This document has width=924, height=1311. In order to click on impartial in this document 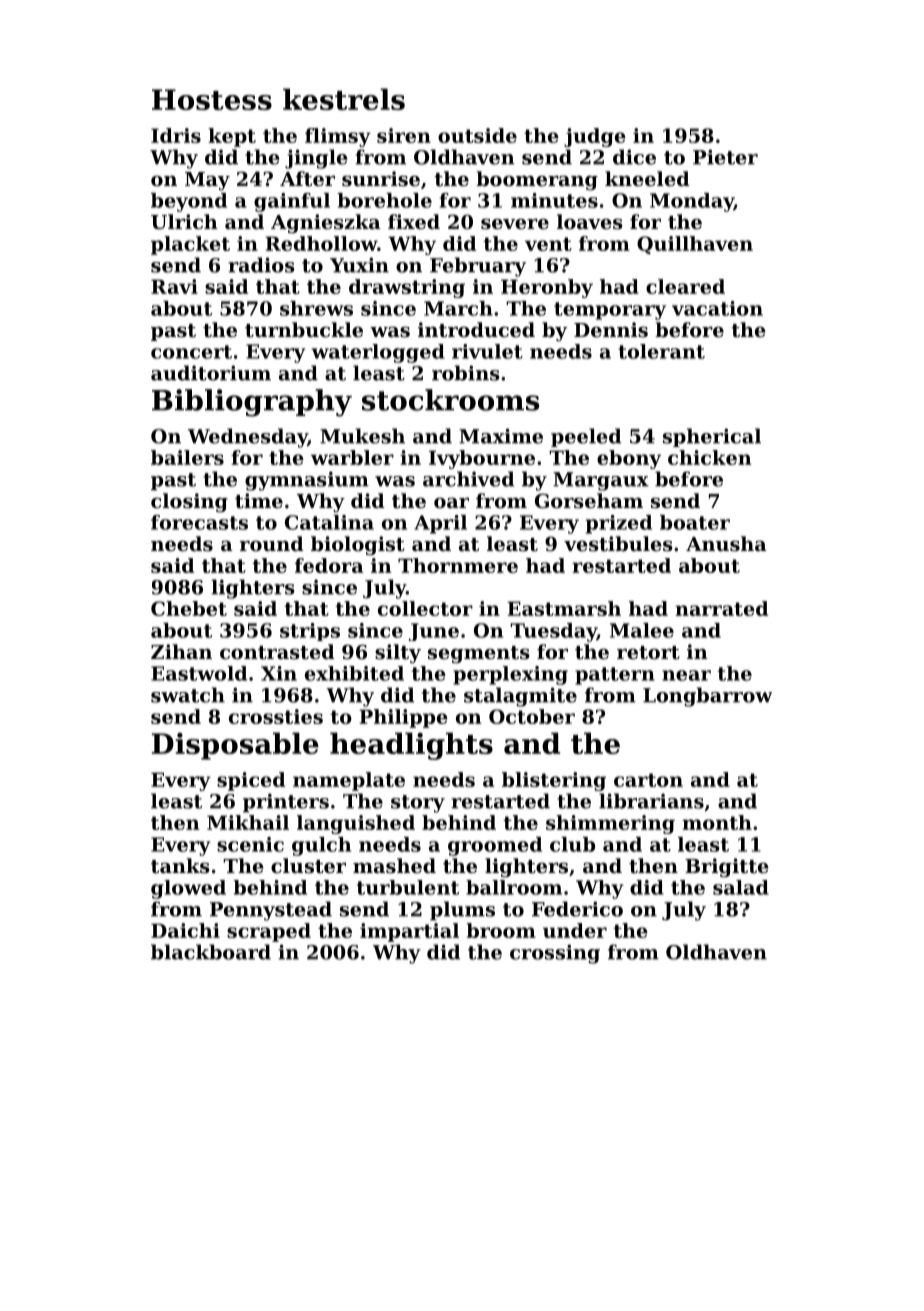, I will do `click(409, 932)`.
